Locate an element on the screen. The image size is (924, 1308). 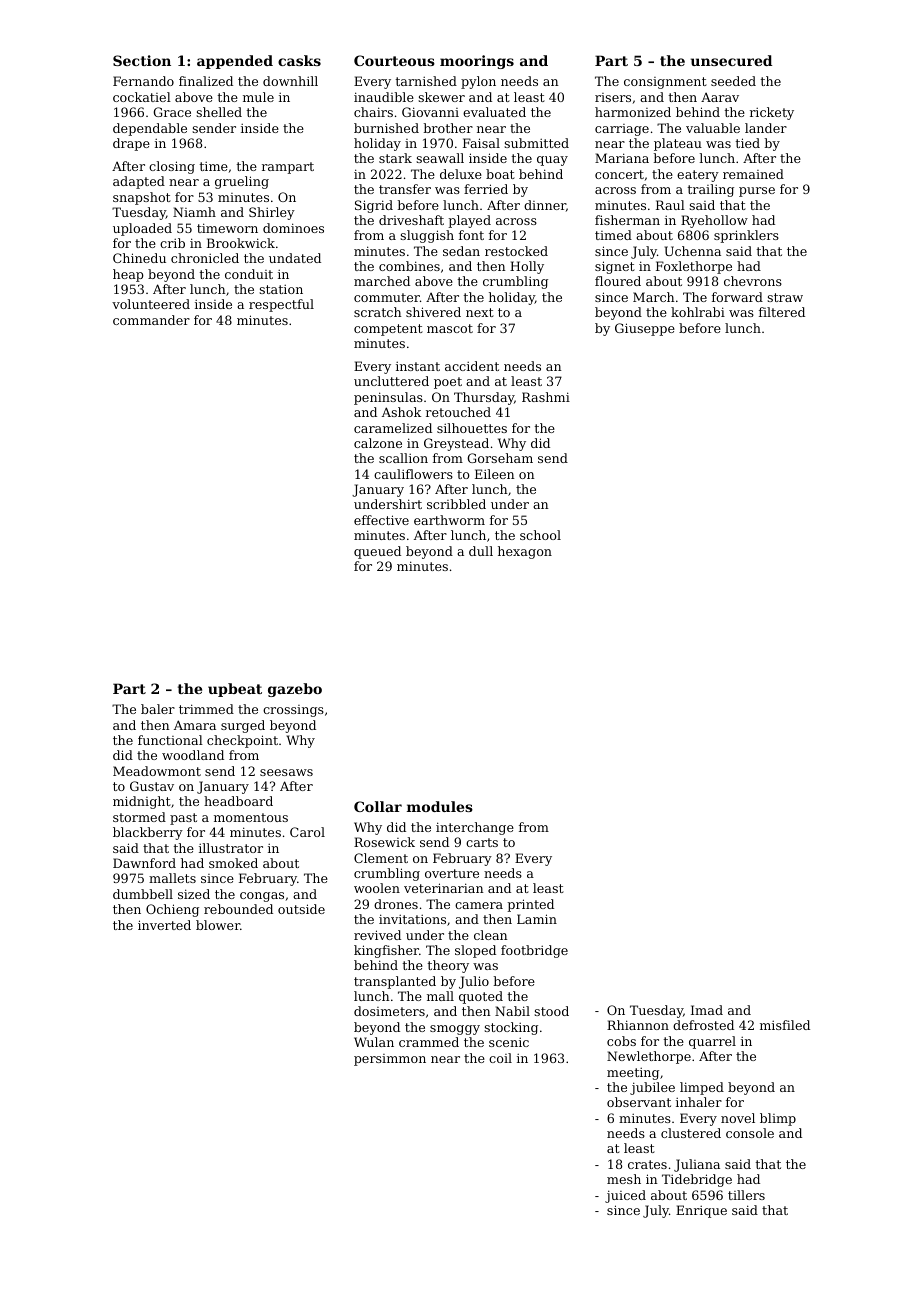
revived is located at coordinates (377, 935).
